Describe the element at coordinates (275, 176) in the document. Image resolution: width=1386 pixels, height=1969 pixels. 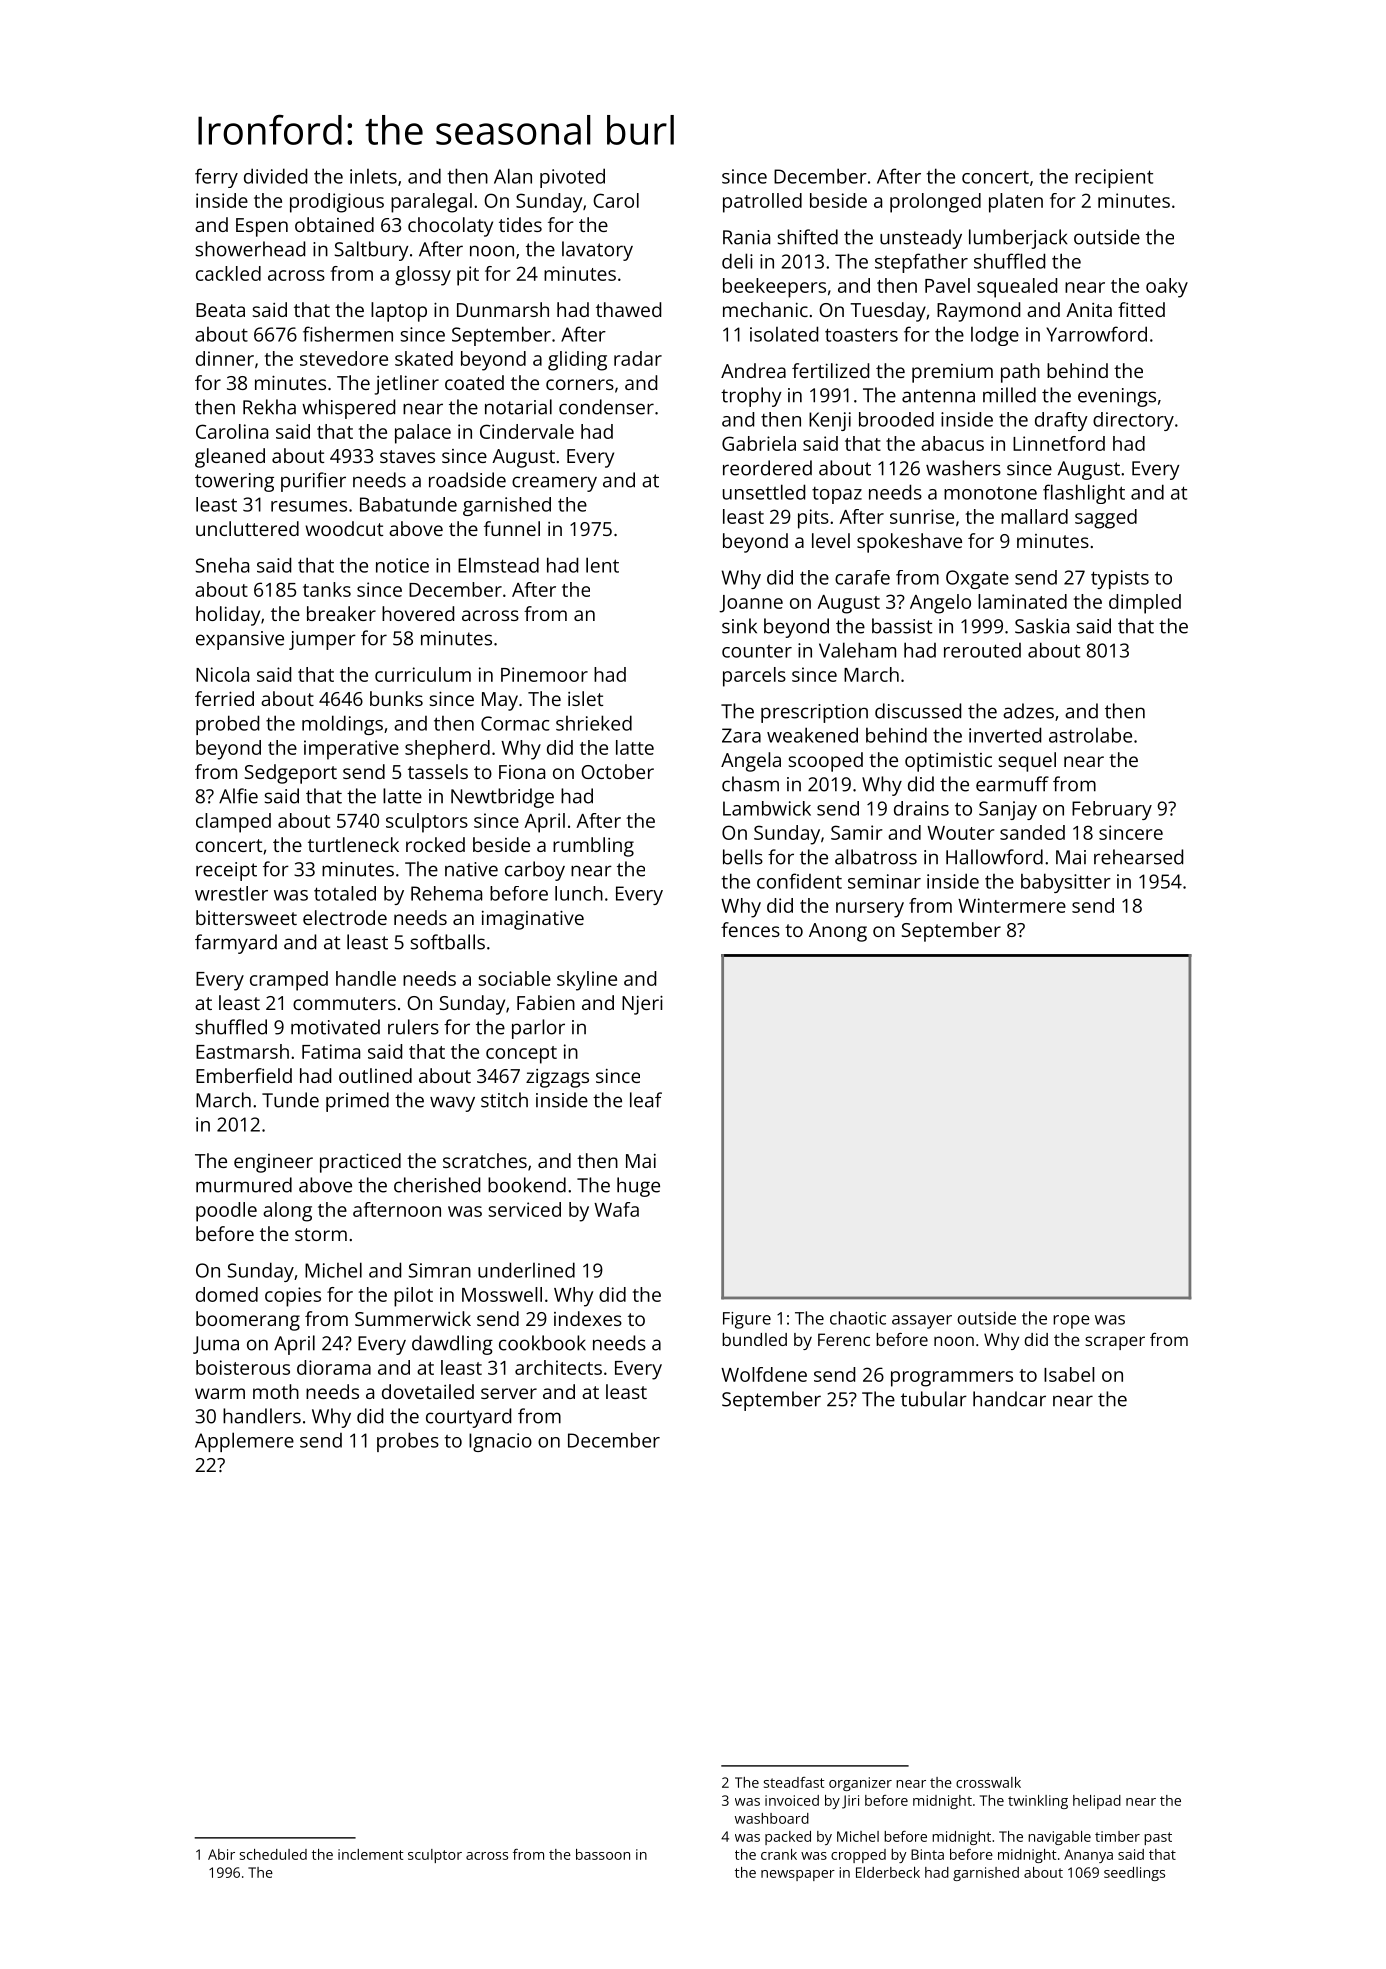
I see `divided` at that location.
